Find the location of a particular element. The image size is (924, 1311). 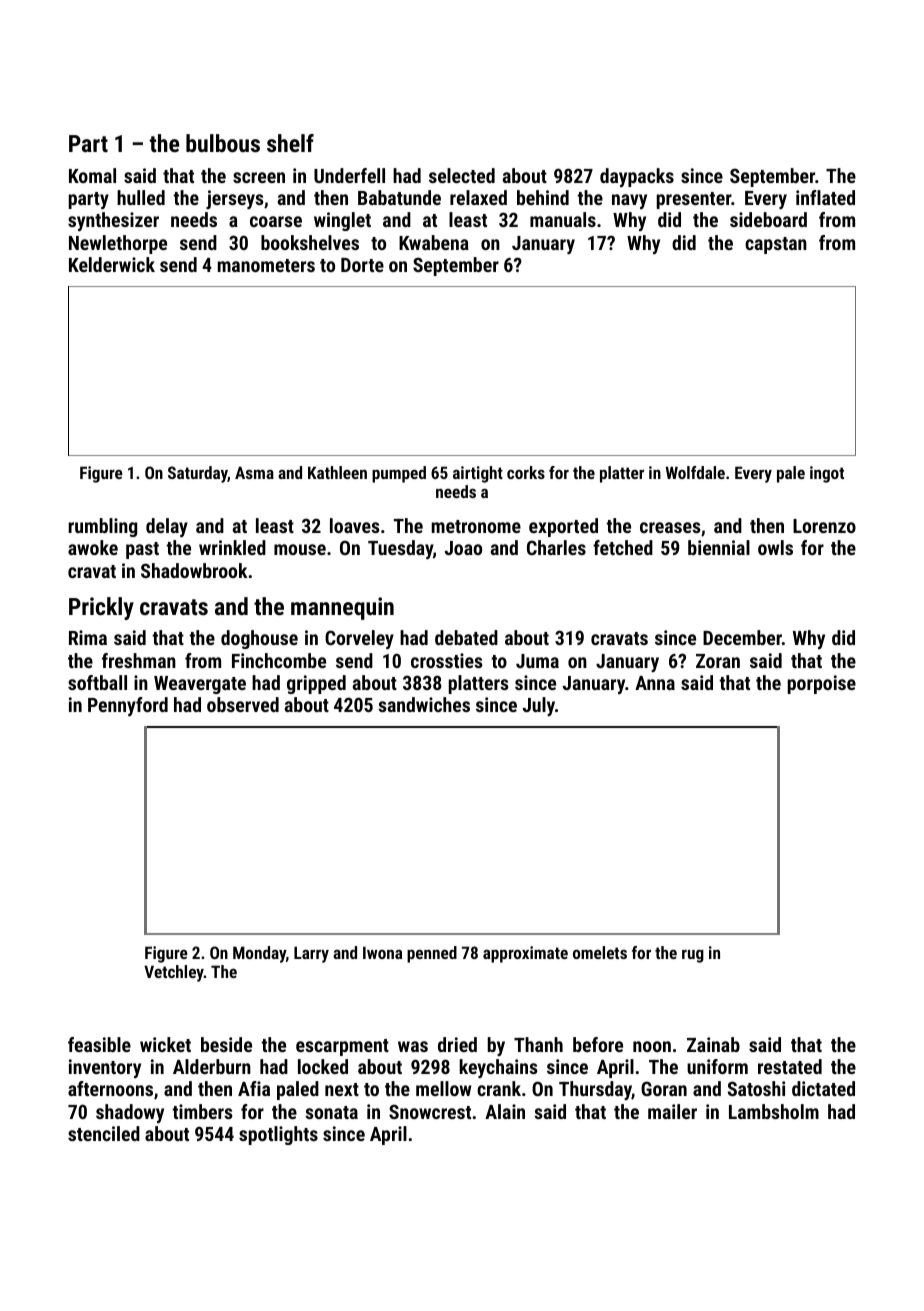

navy is located at coordinates (629, 201).
